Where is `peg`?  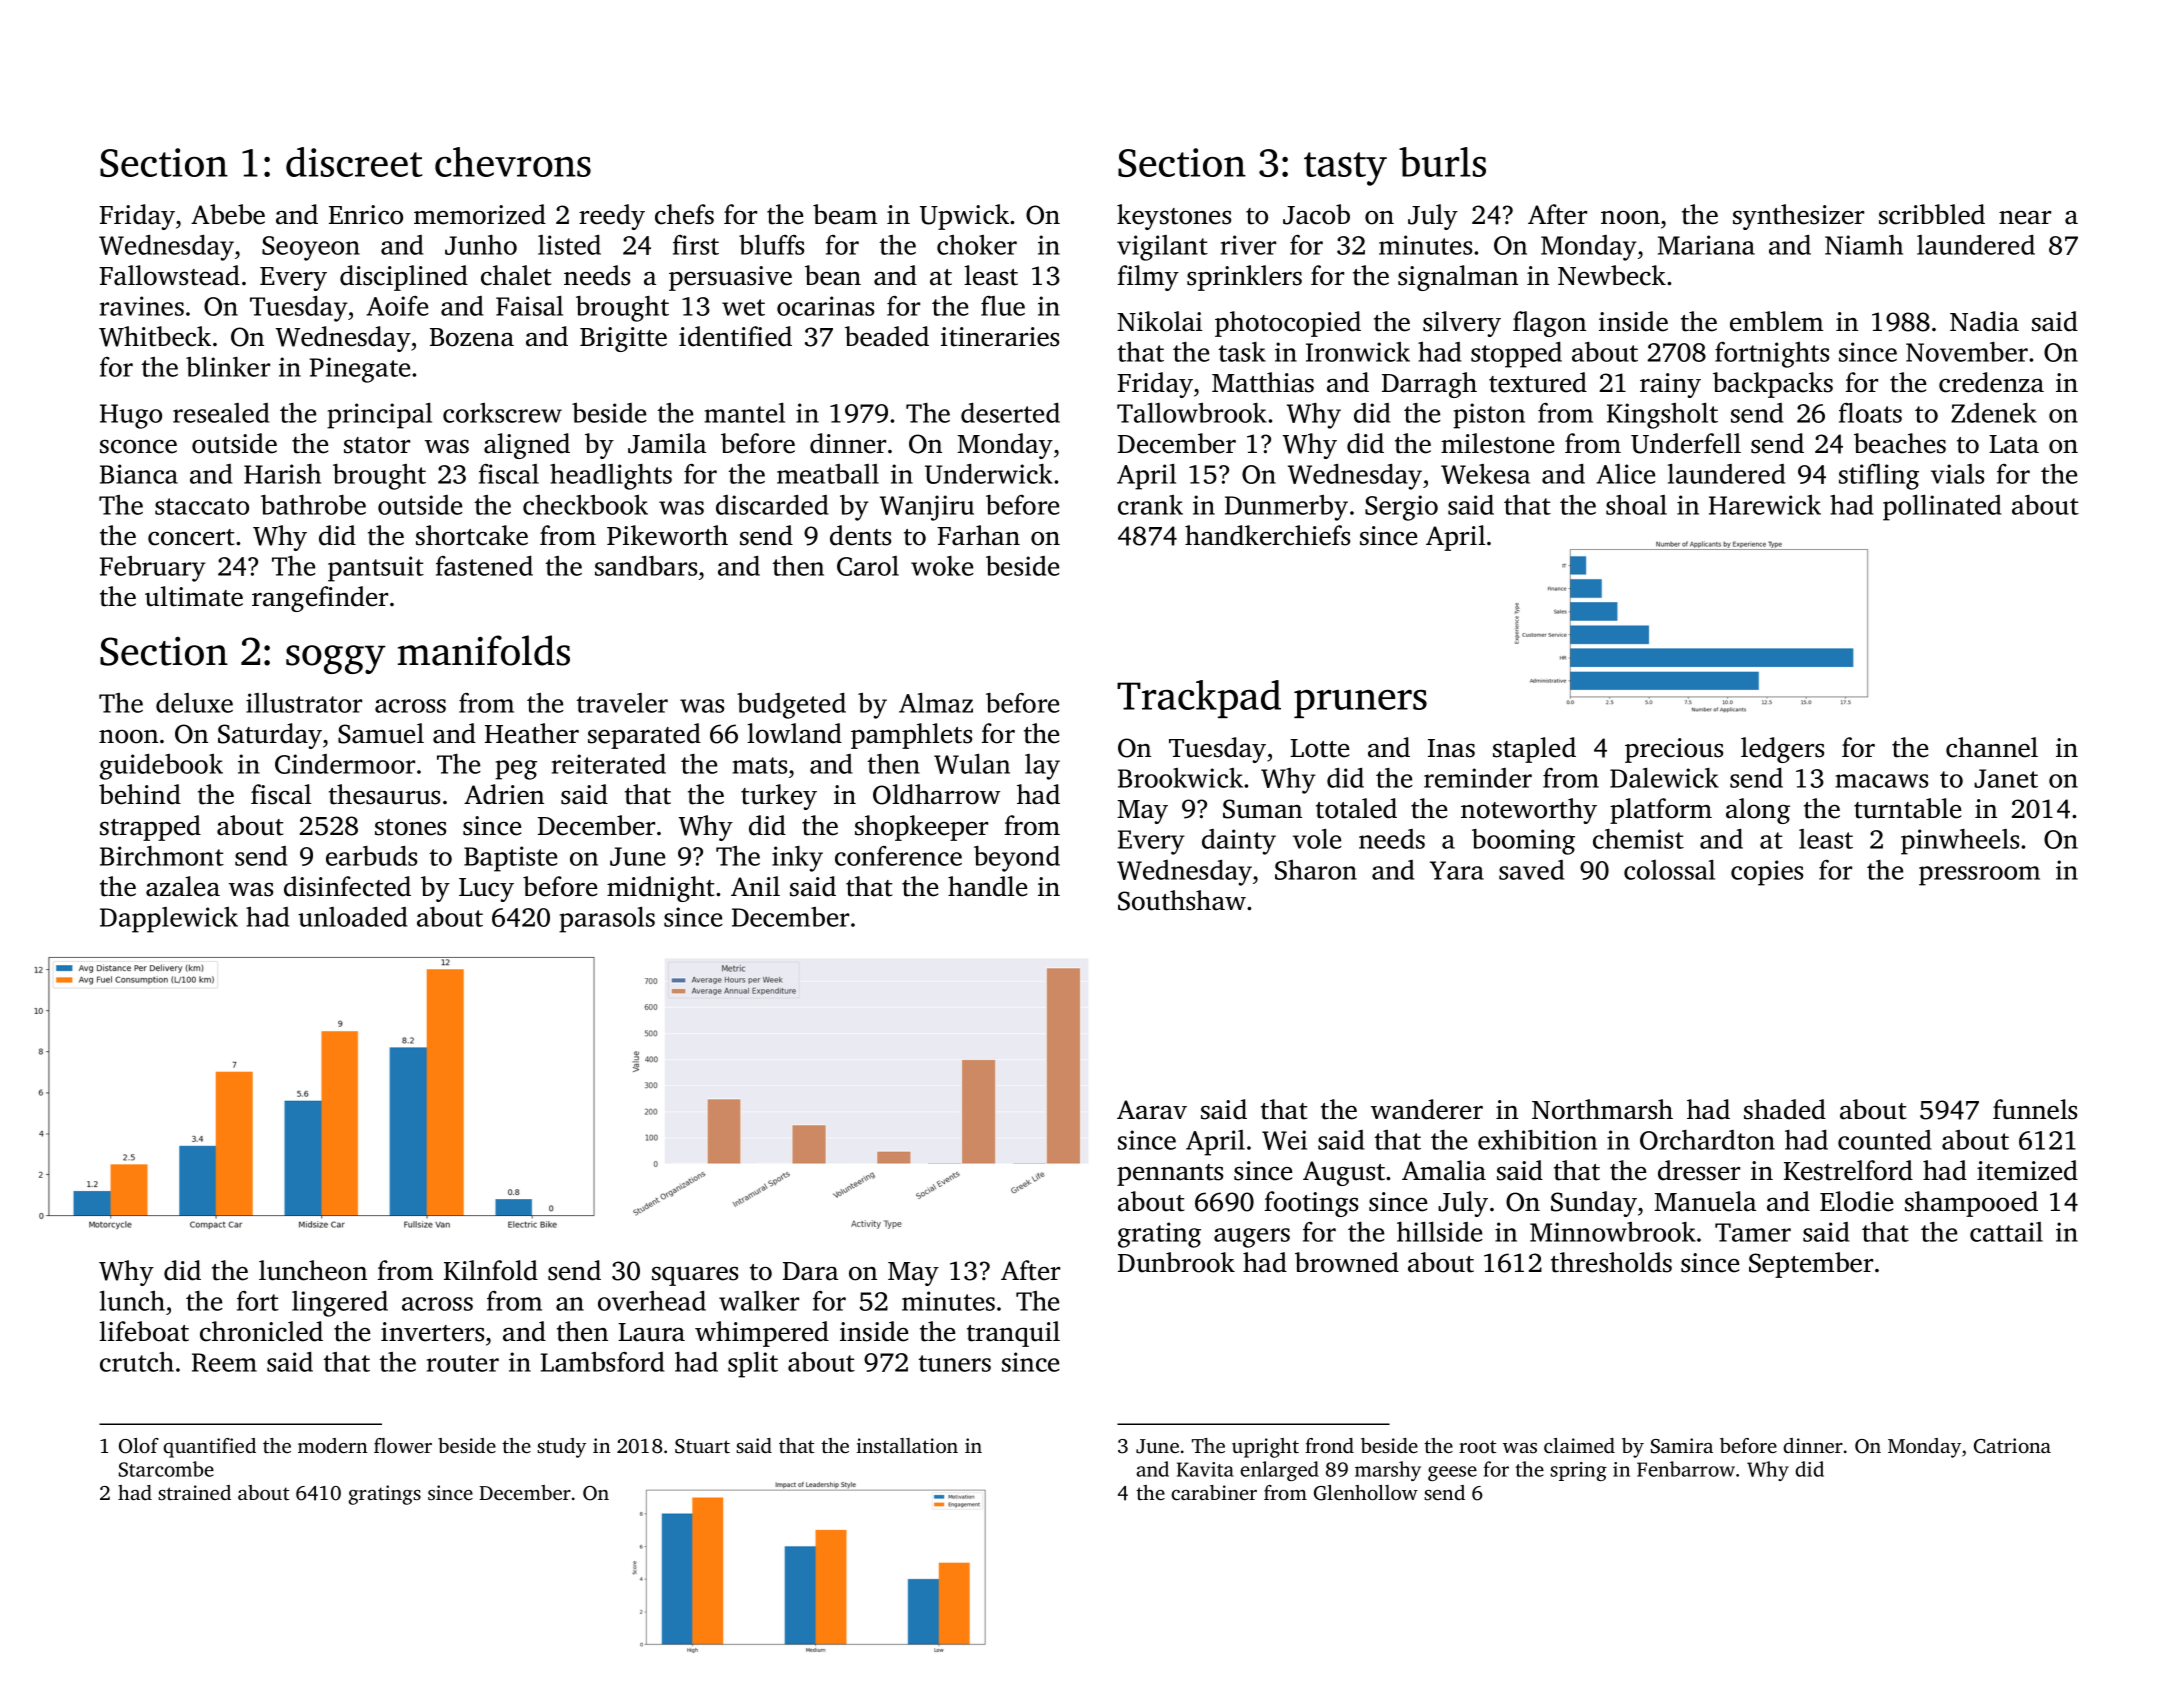
peg is located at coordinates (516, 770).
